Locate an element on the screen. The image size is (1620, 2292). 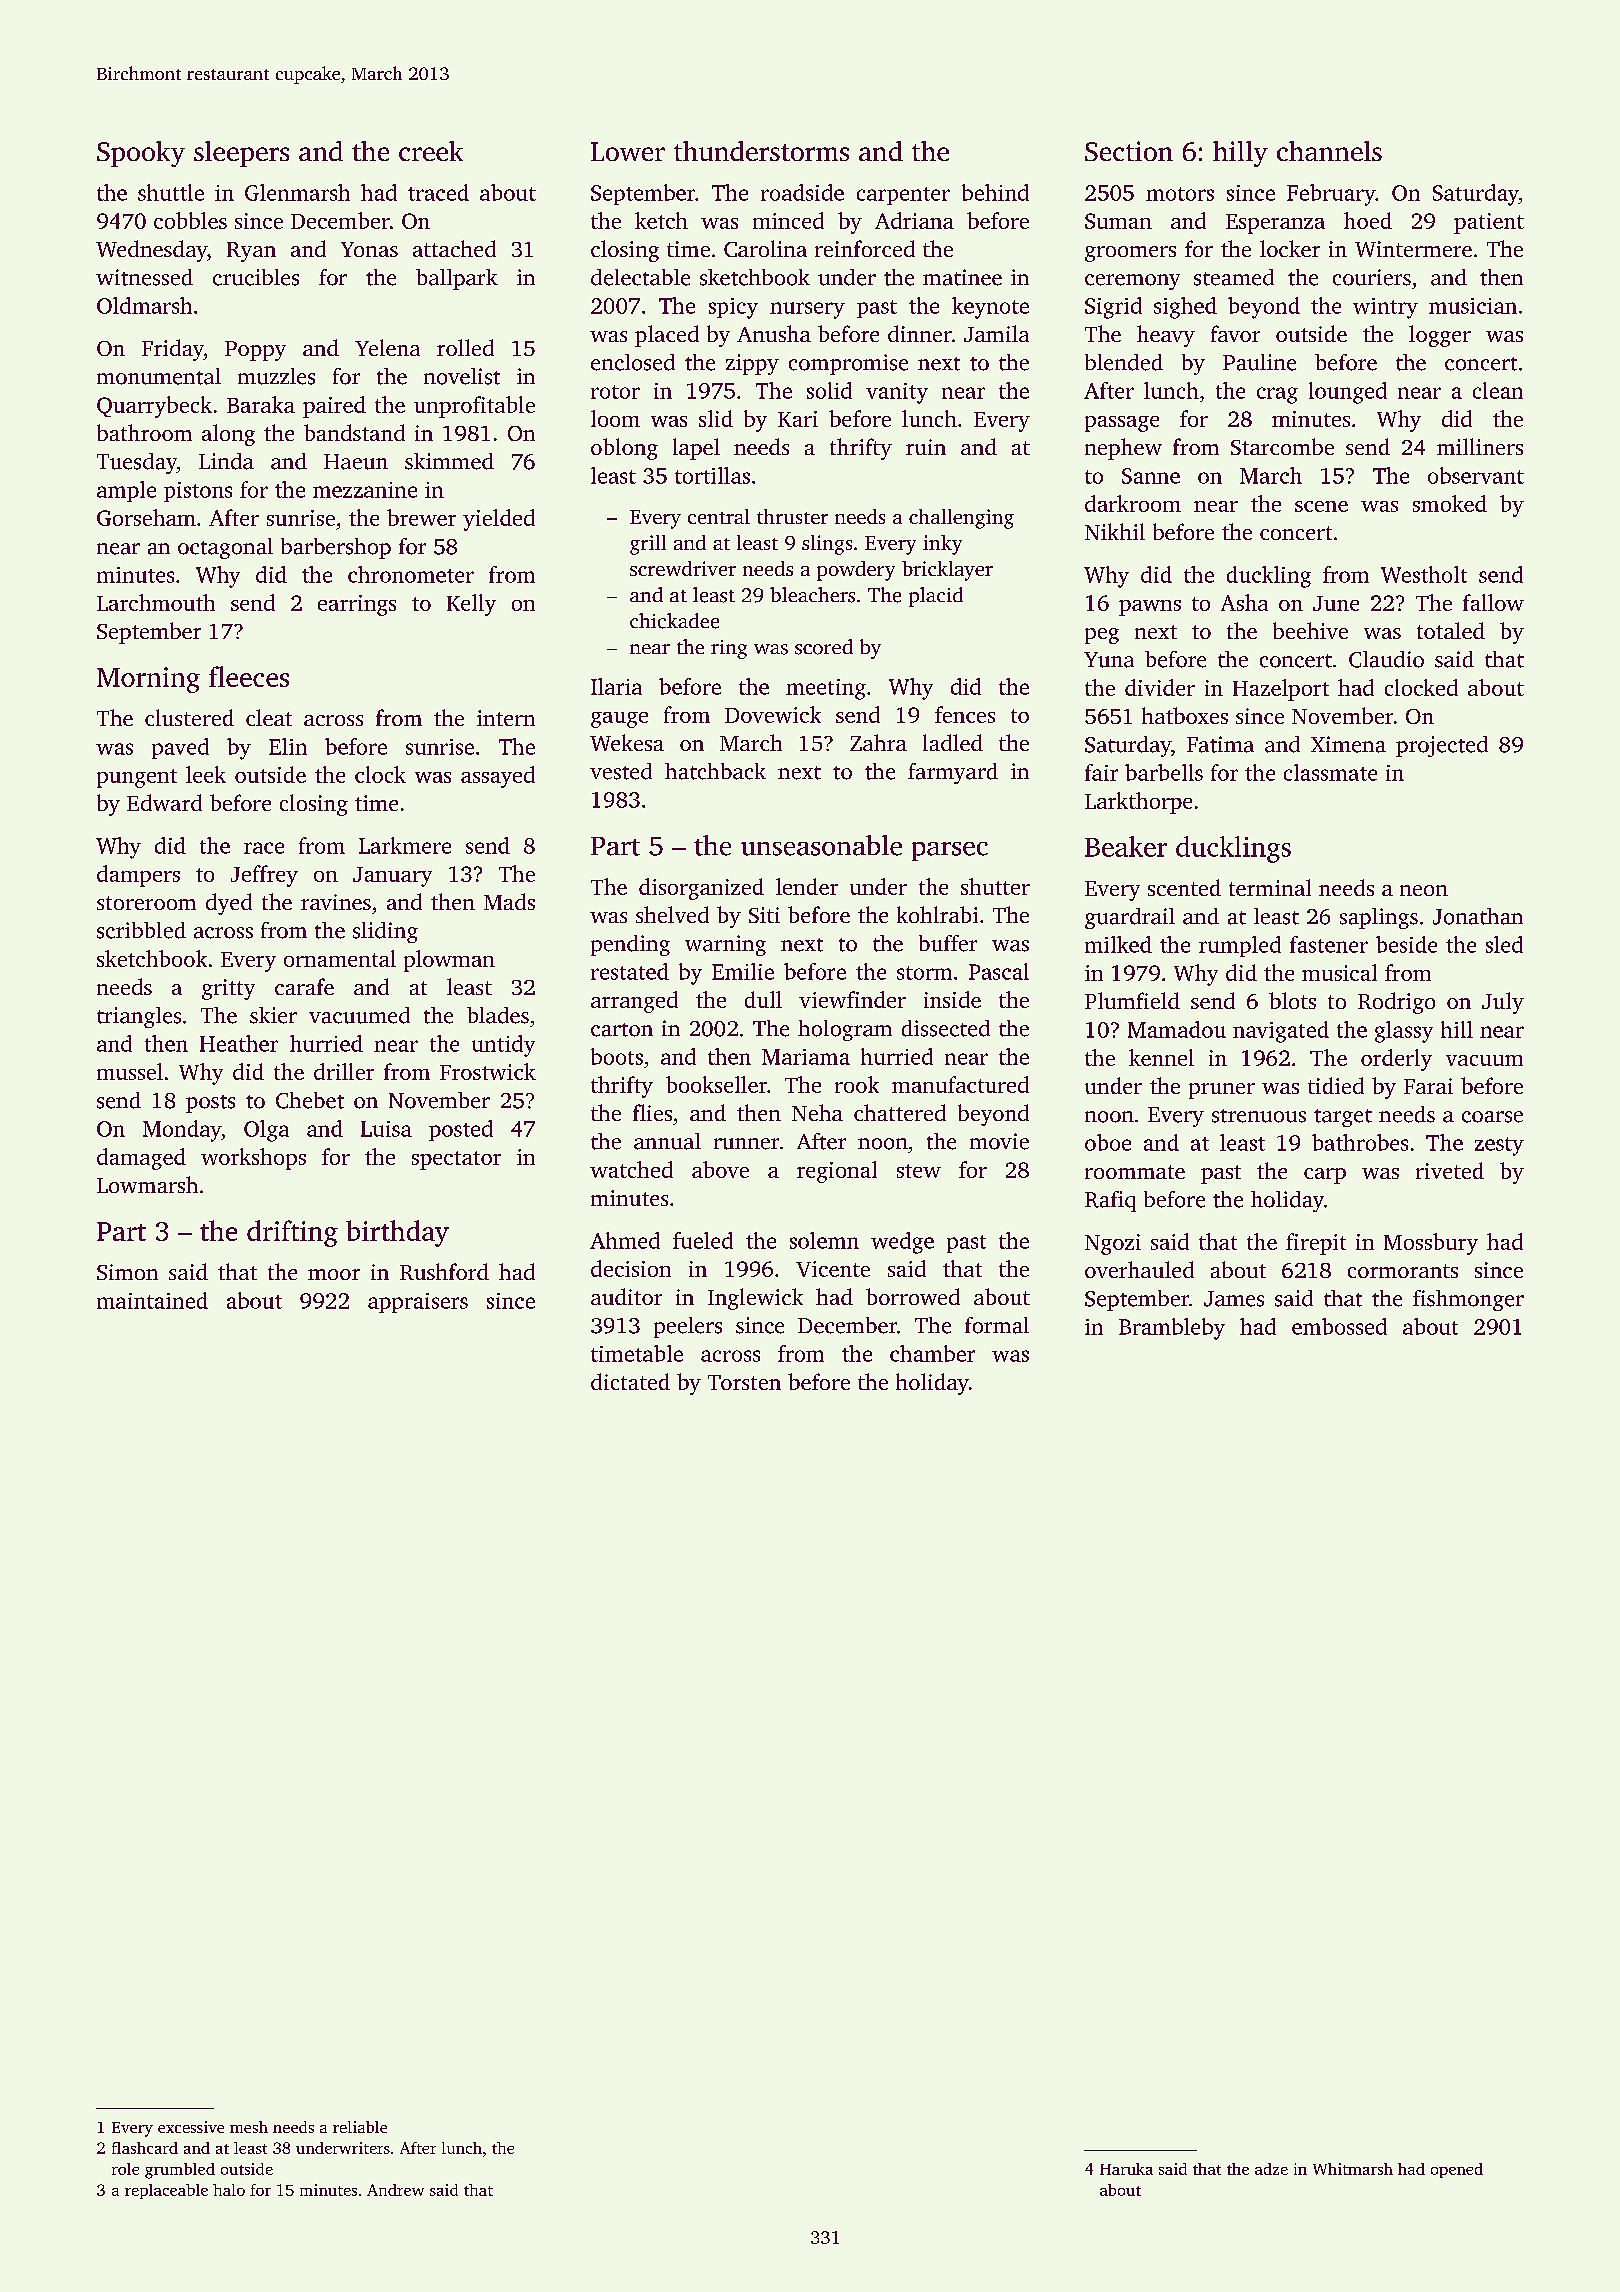
dictated is located at coordinates (630, 1381).
